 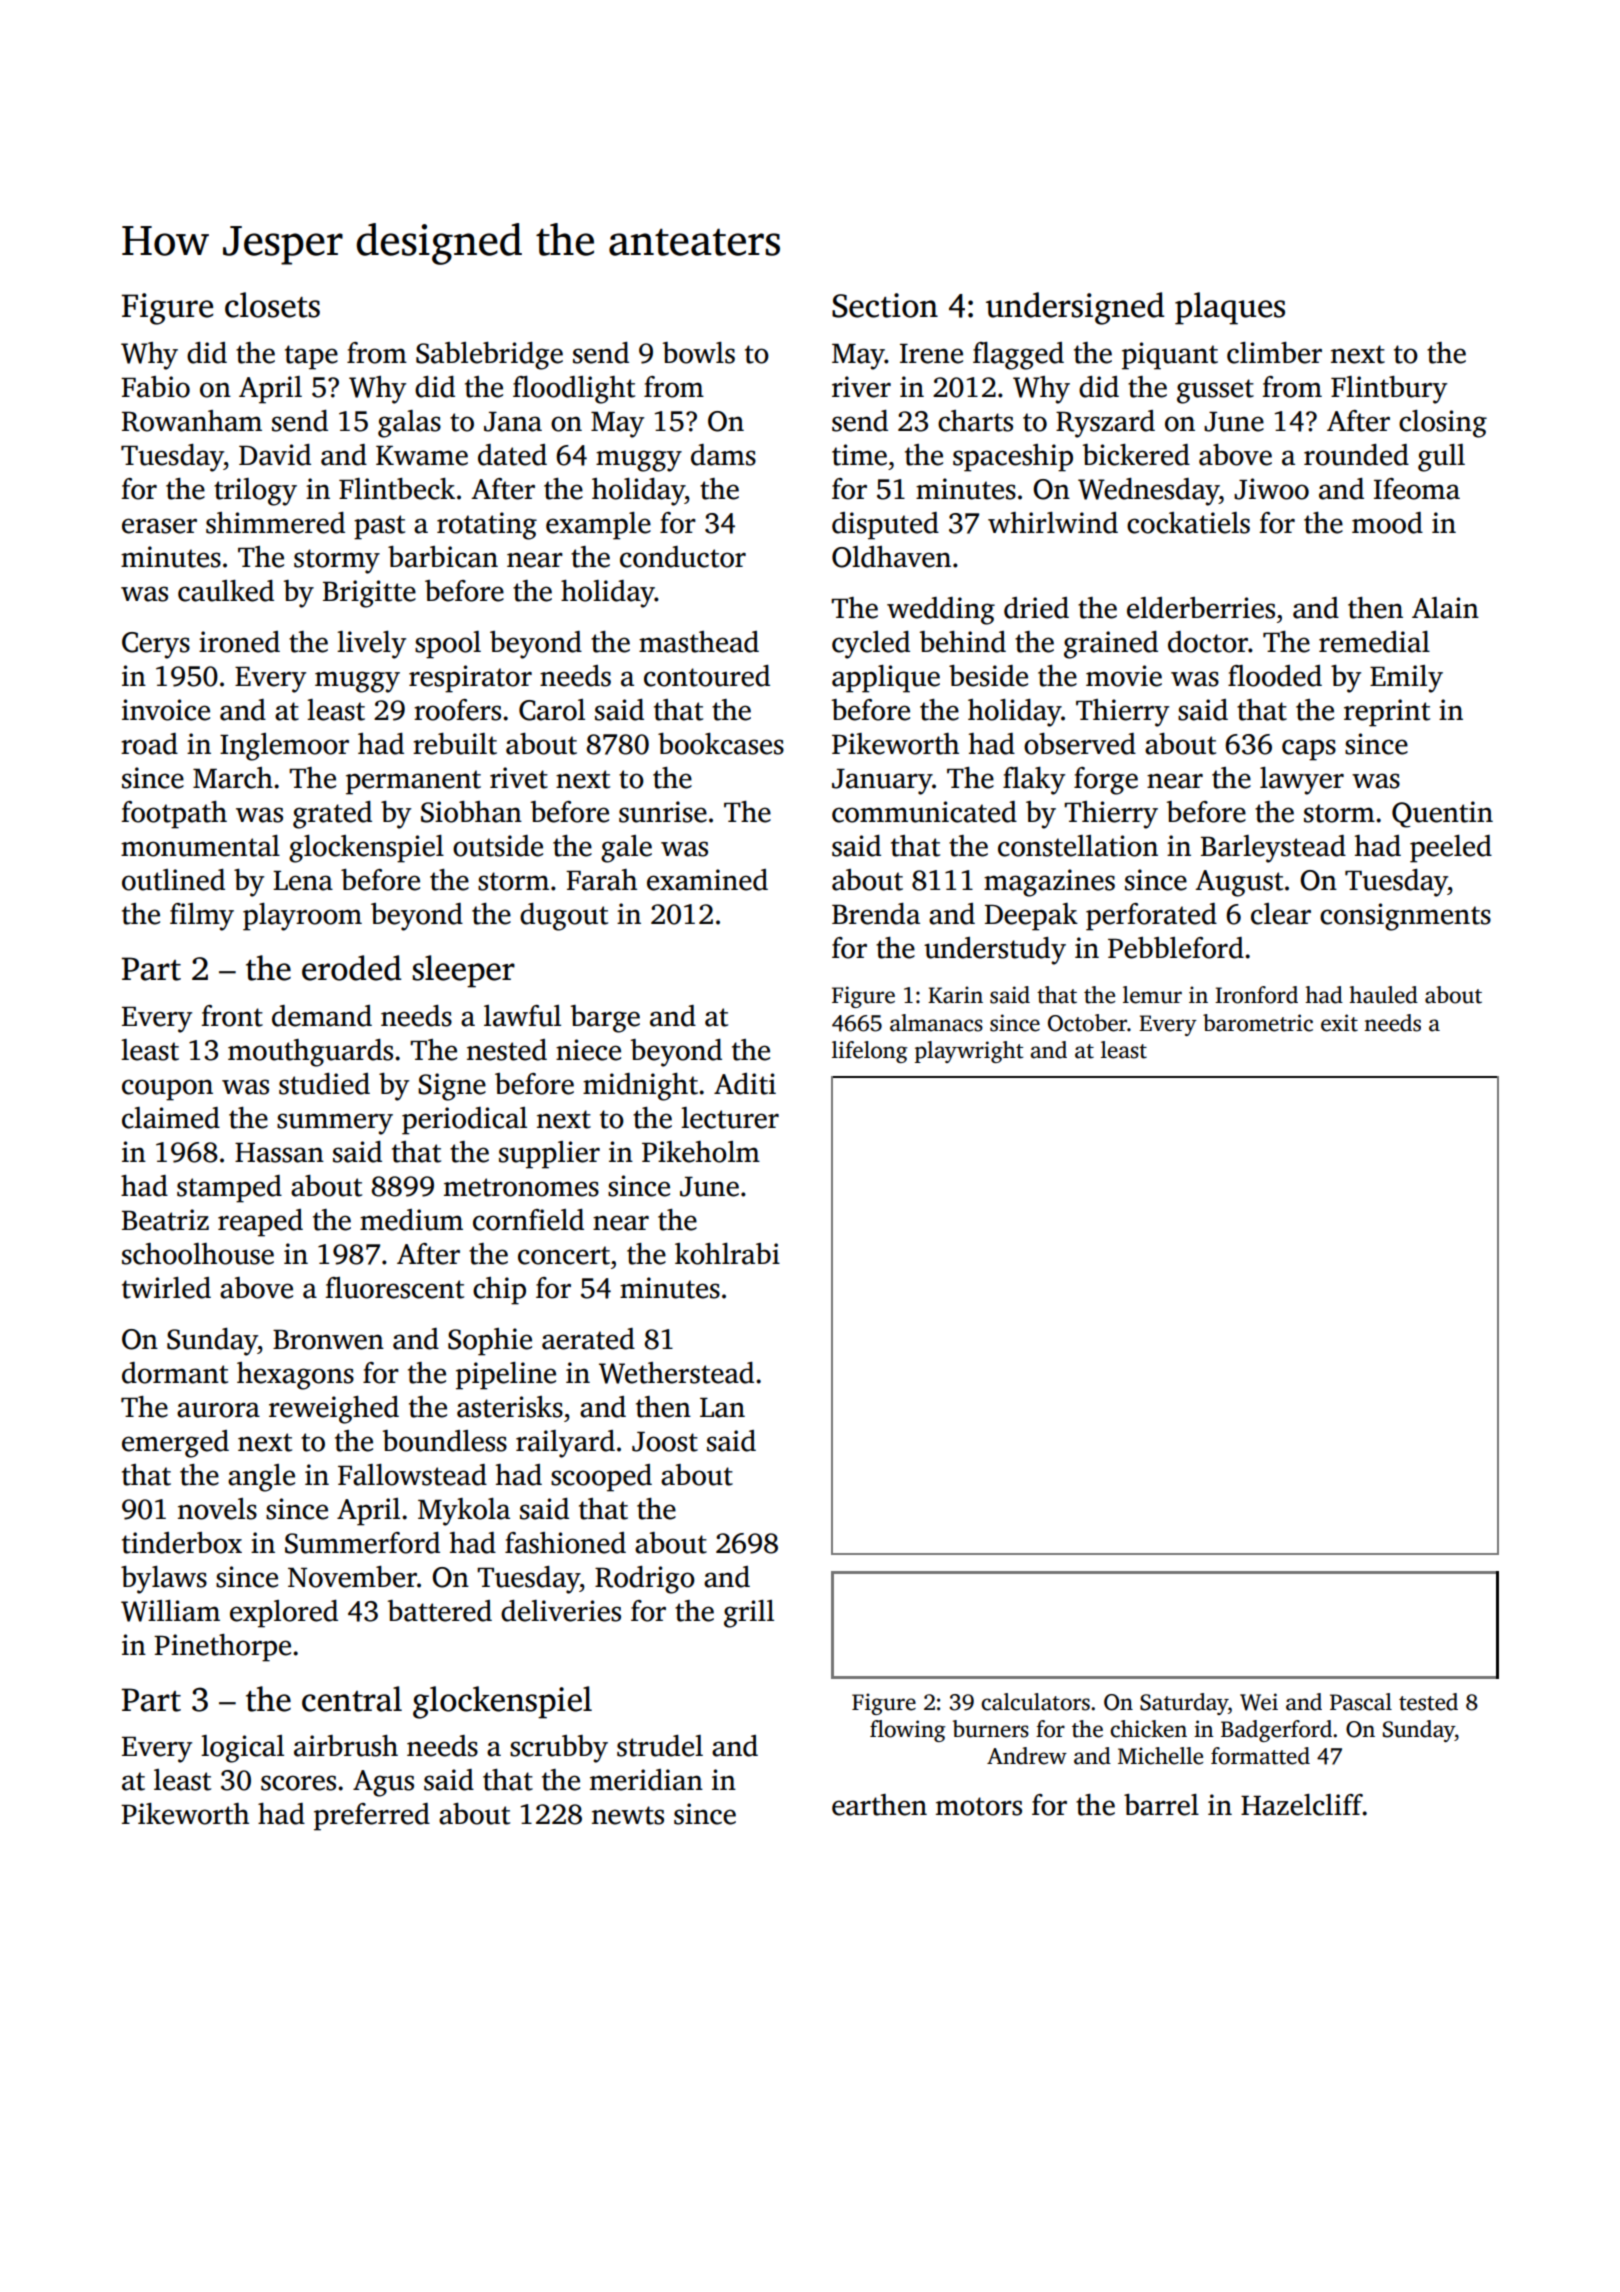 What do you see at coordinates (232, 1016) in the screenshot?
I see `front` at bounding box center [232, 1016].
